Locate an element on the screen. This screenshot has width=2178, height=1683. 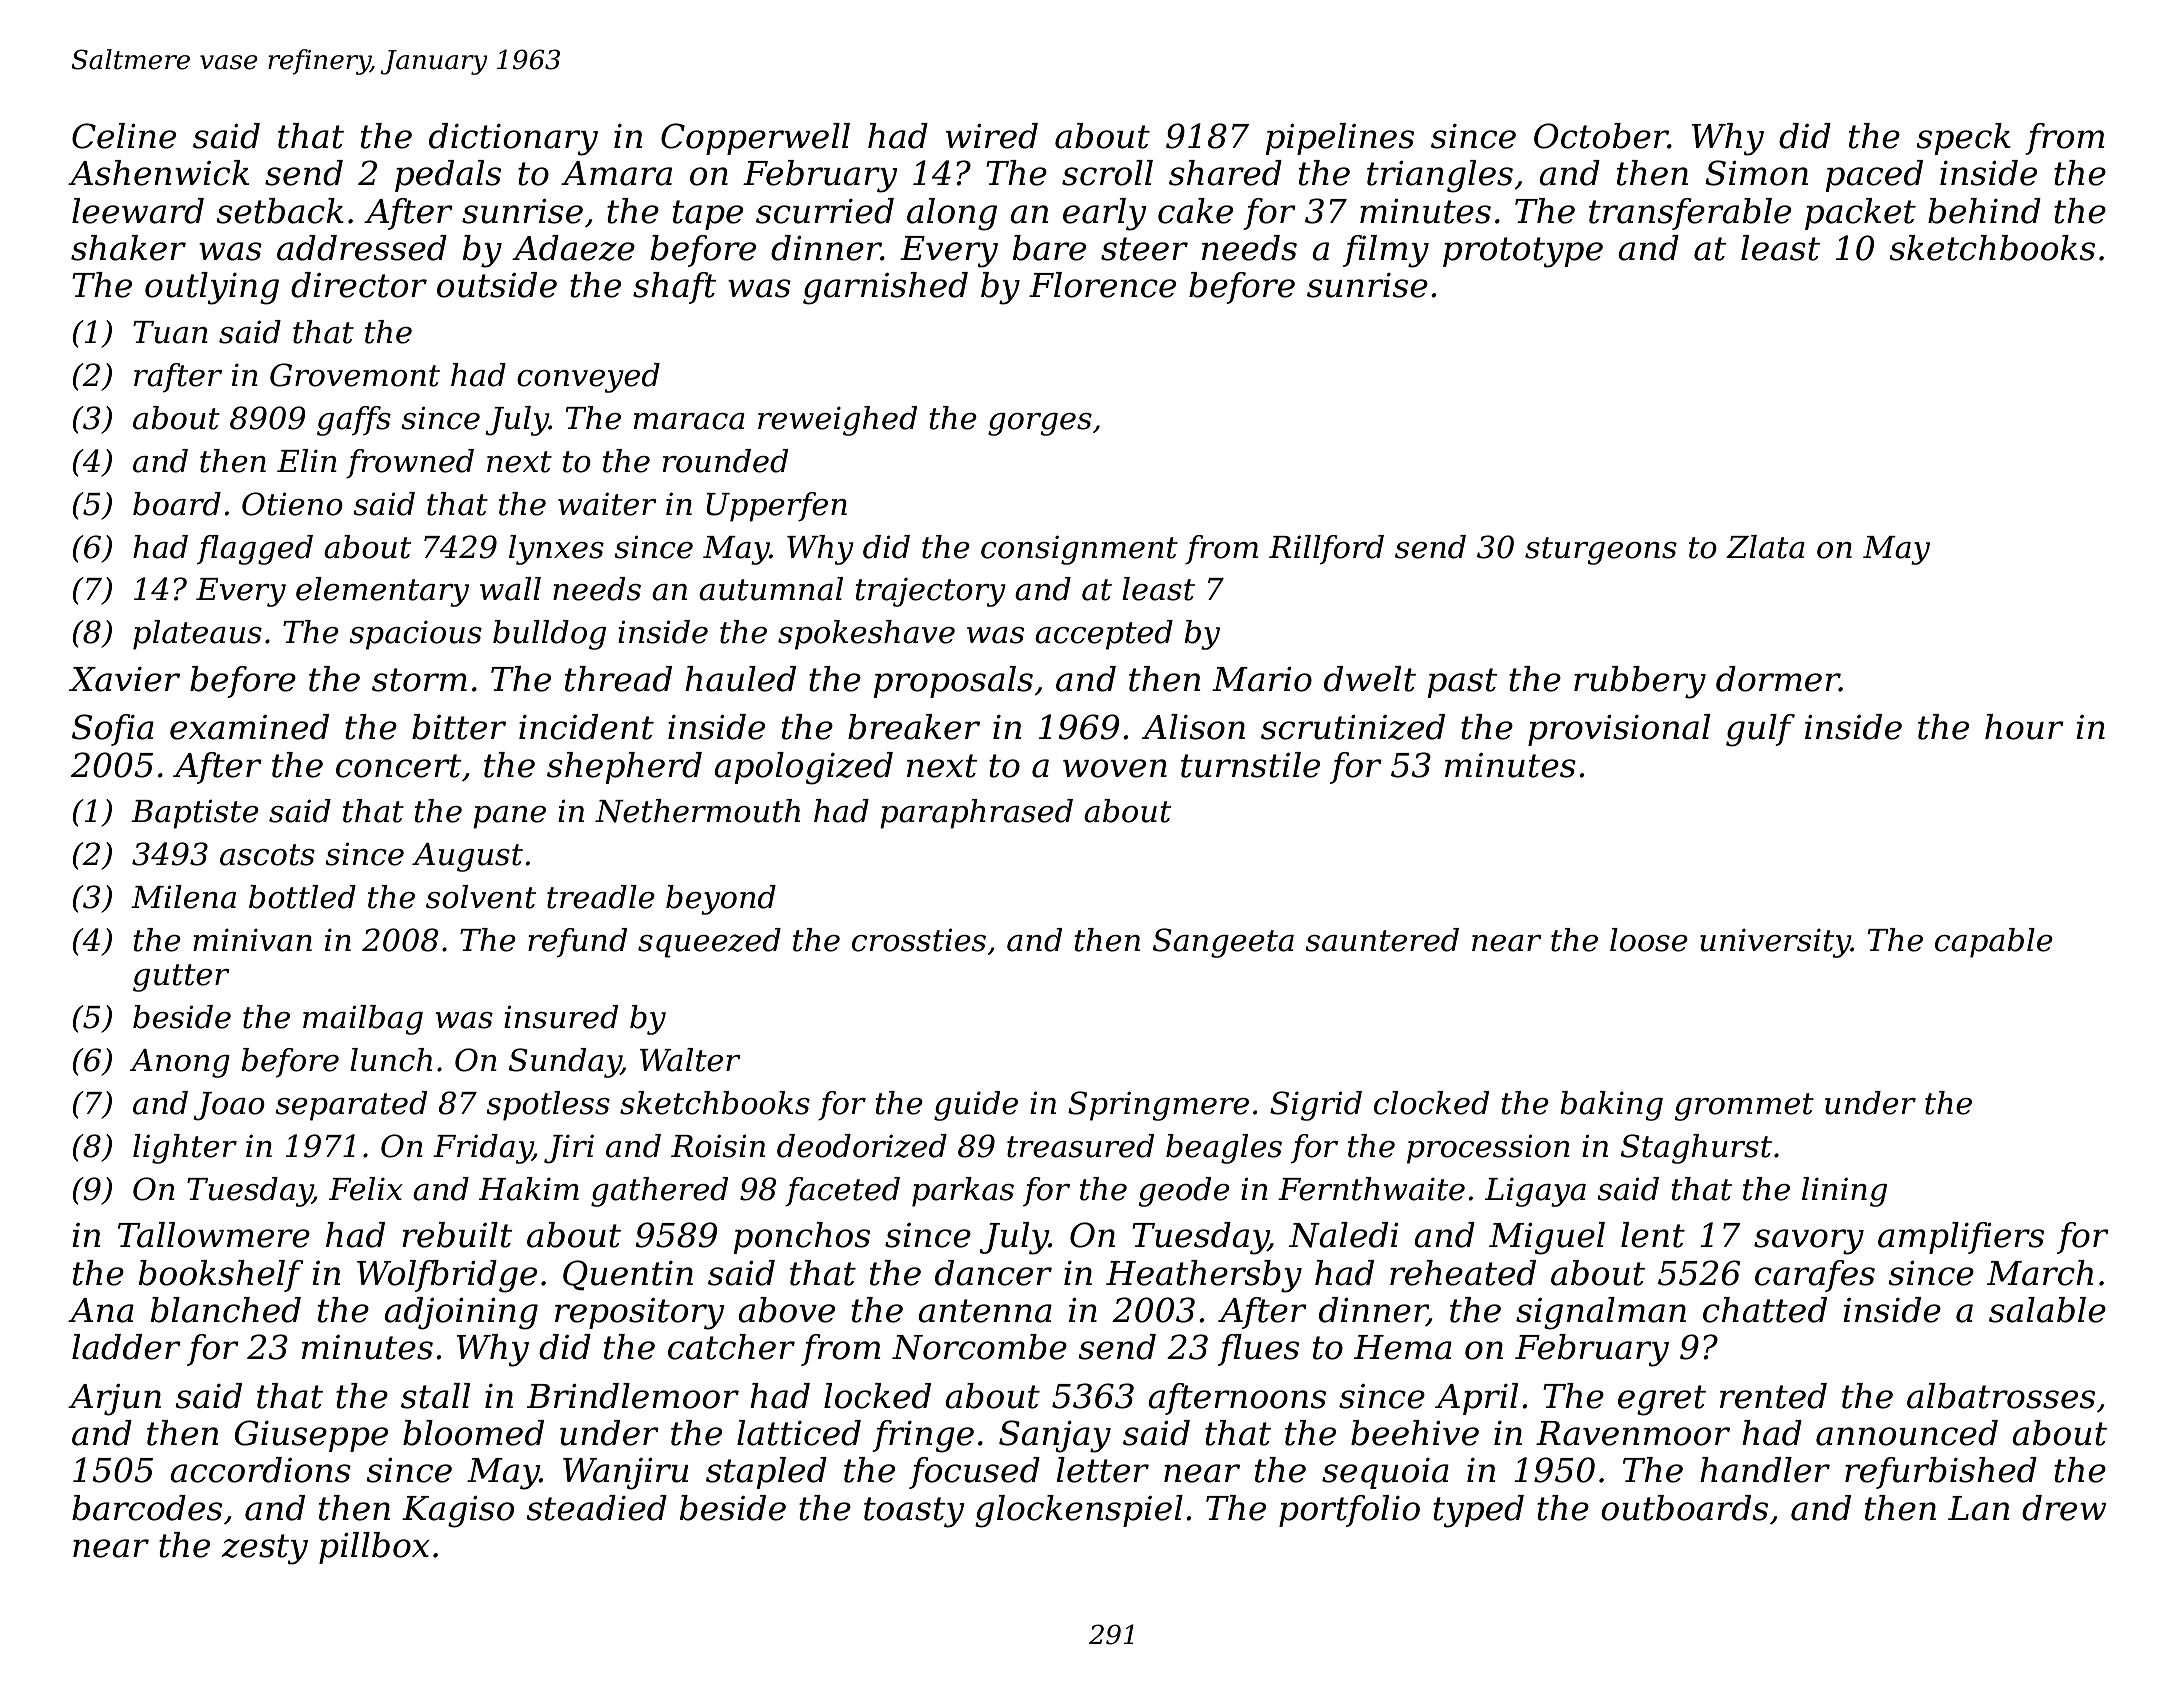
above is located at coordinates (786, 1310).
